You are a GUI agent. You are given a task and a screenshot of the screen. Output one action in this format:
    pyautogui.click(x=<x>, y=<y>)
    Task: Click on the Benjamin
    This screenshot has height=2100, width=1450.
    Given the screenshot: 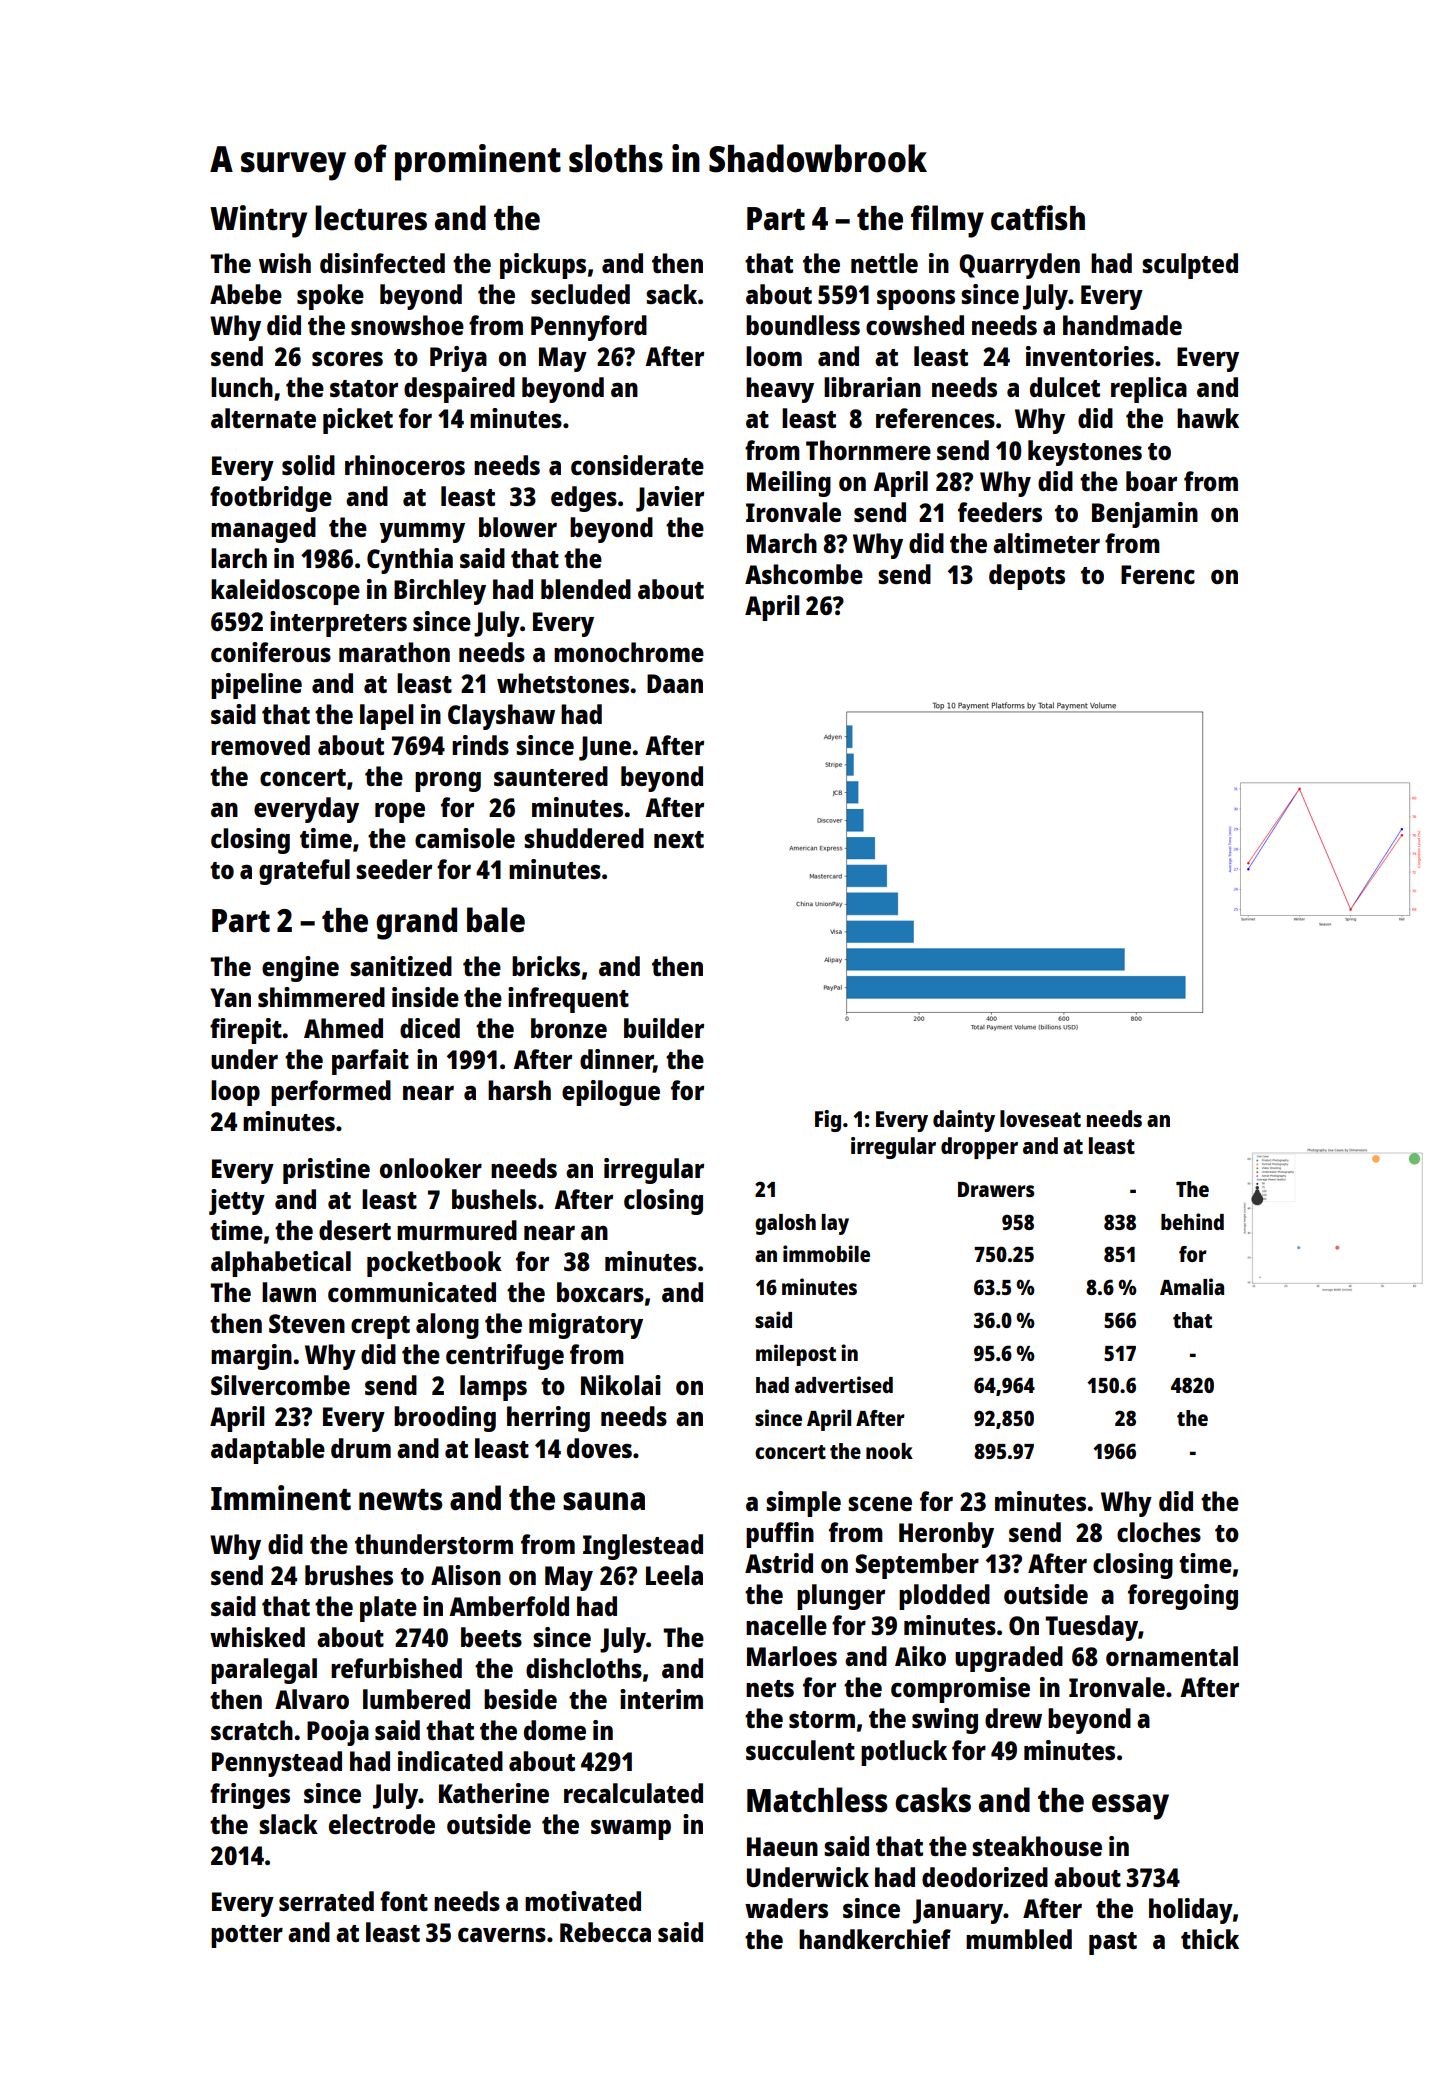 What is the action you would take?
    pyautogui.click(x=1145, y=515)
